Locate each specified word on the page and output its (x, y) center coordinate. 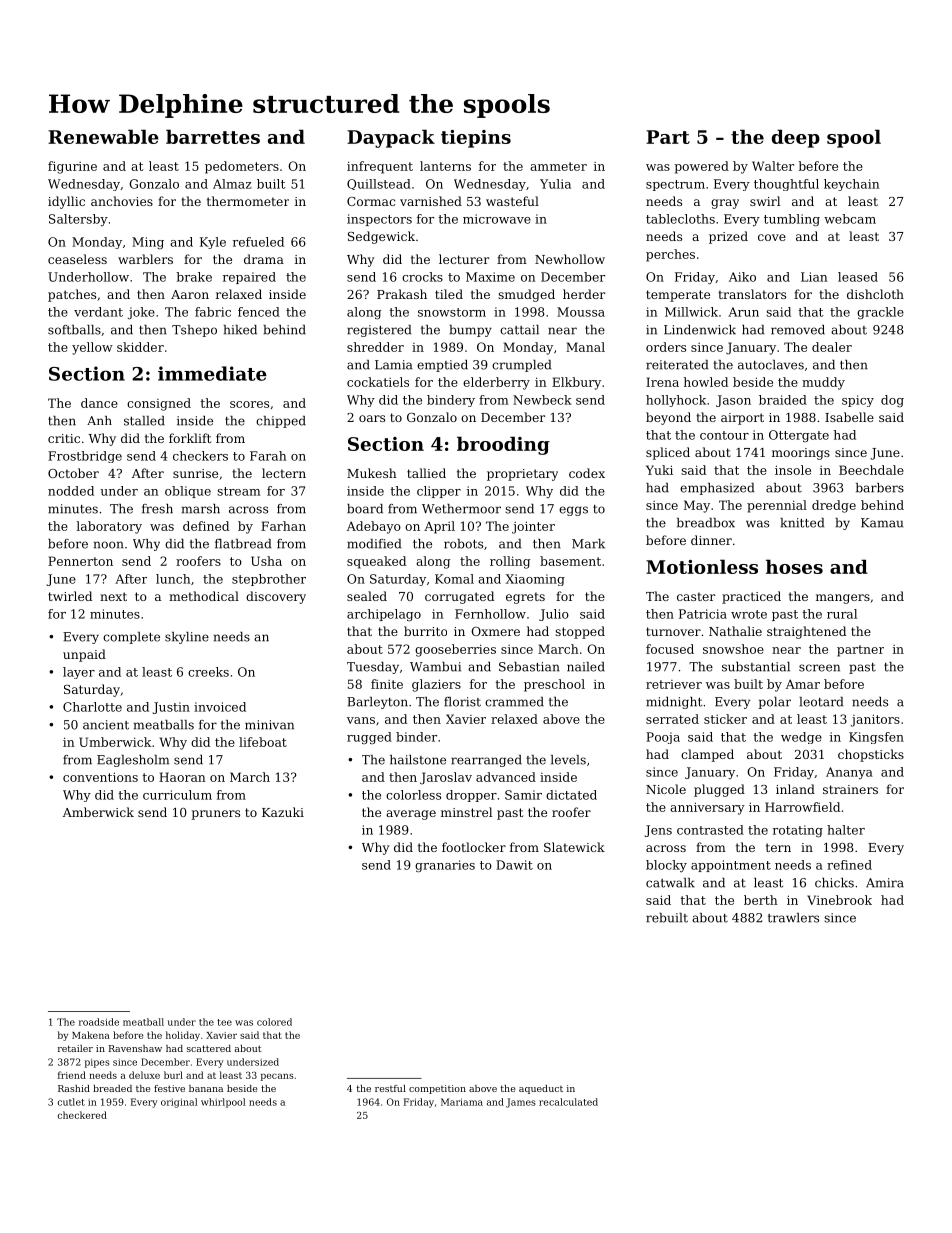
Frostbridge (85, 457)
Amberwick (98, 812)
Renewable (103, 136)
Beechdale (871, 470)
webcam (850, 219)
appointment (731, 866)
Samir (523, 795)
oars (372, 418)
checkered (82, 1115)
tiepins (476, 139)
